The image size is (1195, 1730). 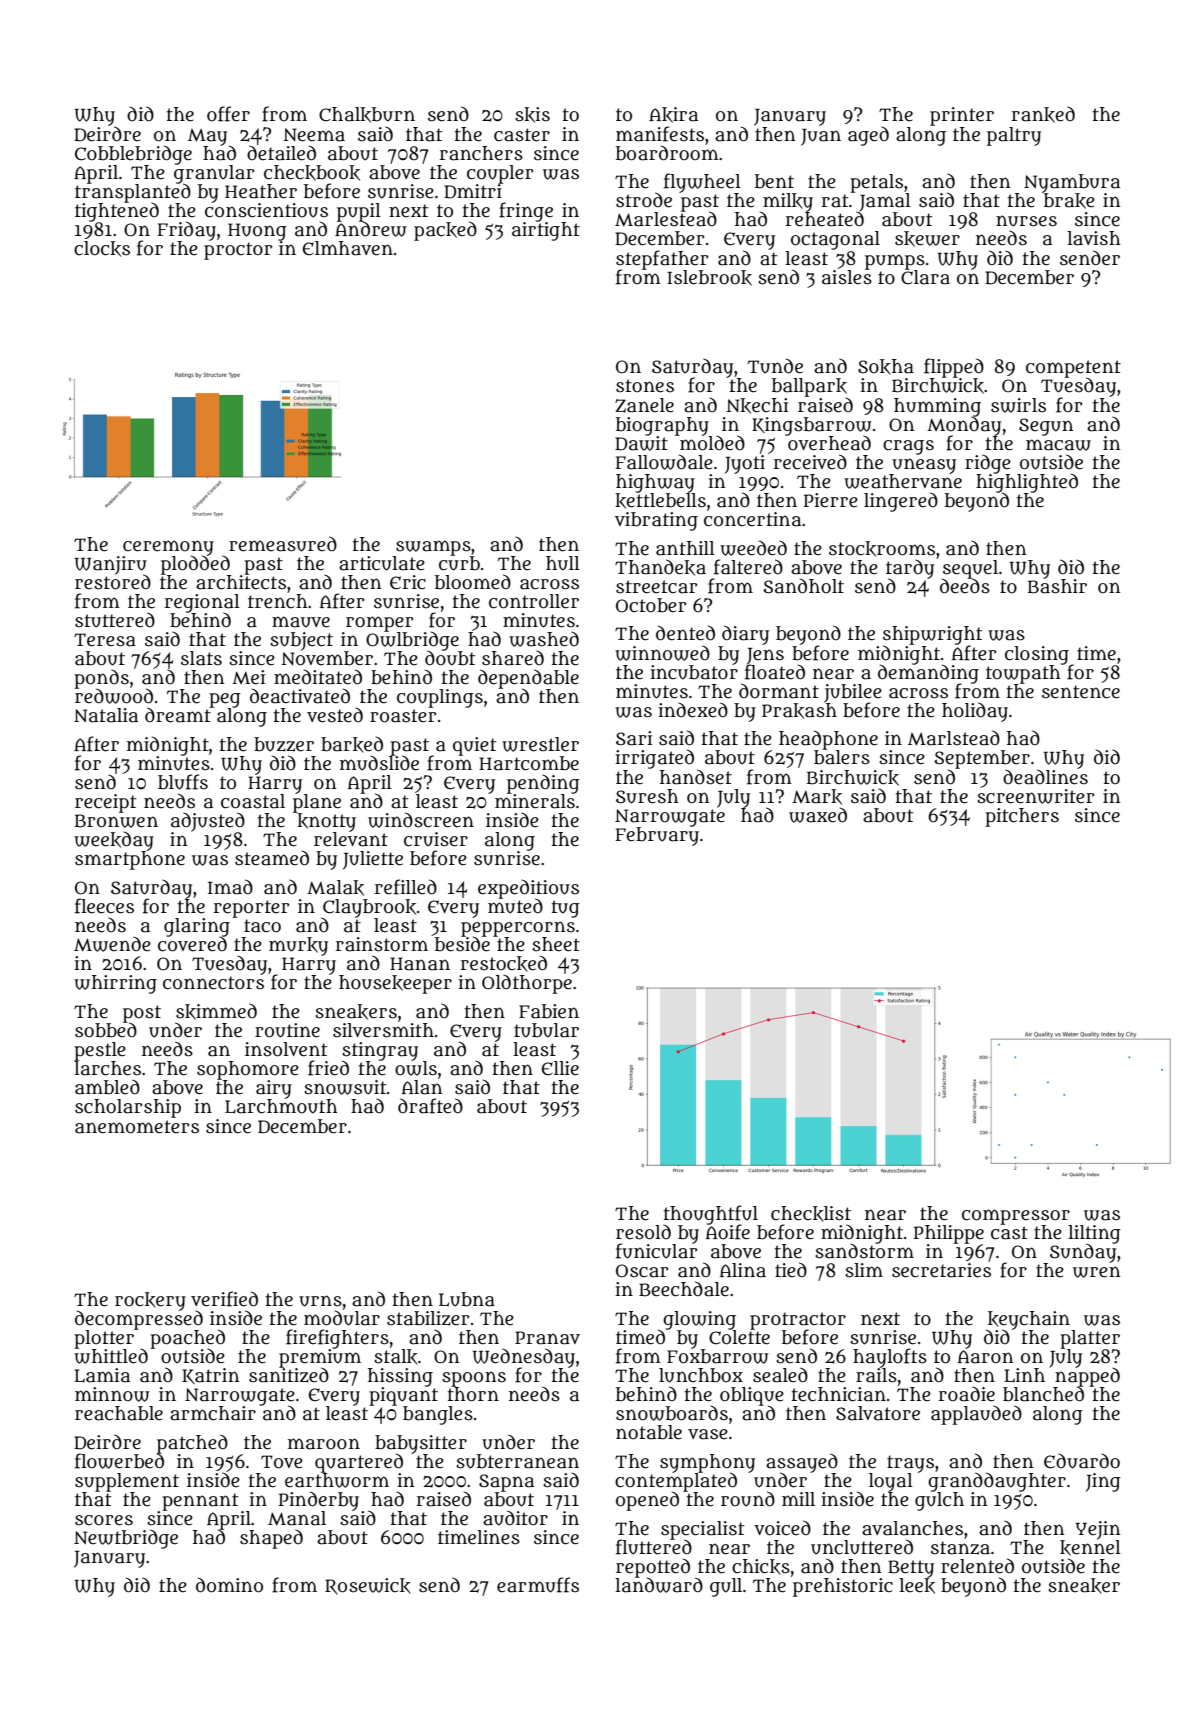 What do you see at coordinates (702, 1530) in the document?
I see `specialist` at bounding box center [702, 1530].
